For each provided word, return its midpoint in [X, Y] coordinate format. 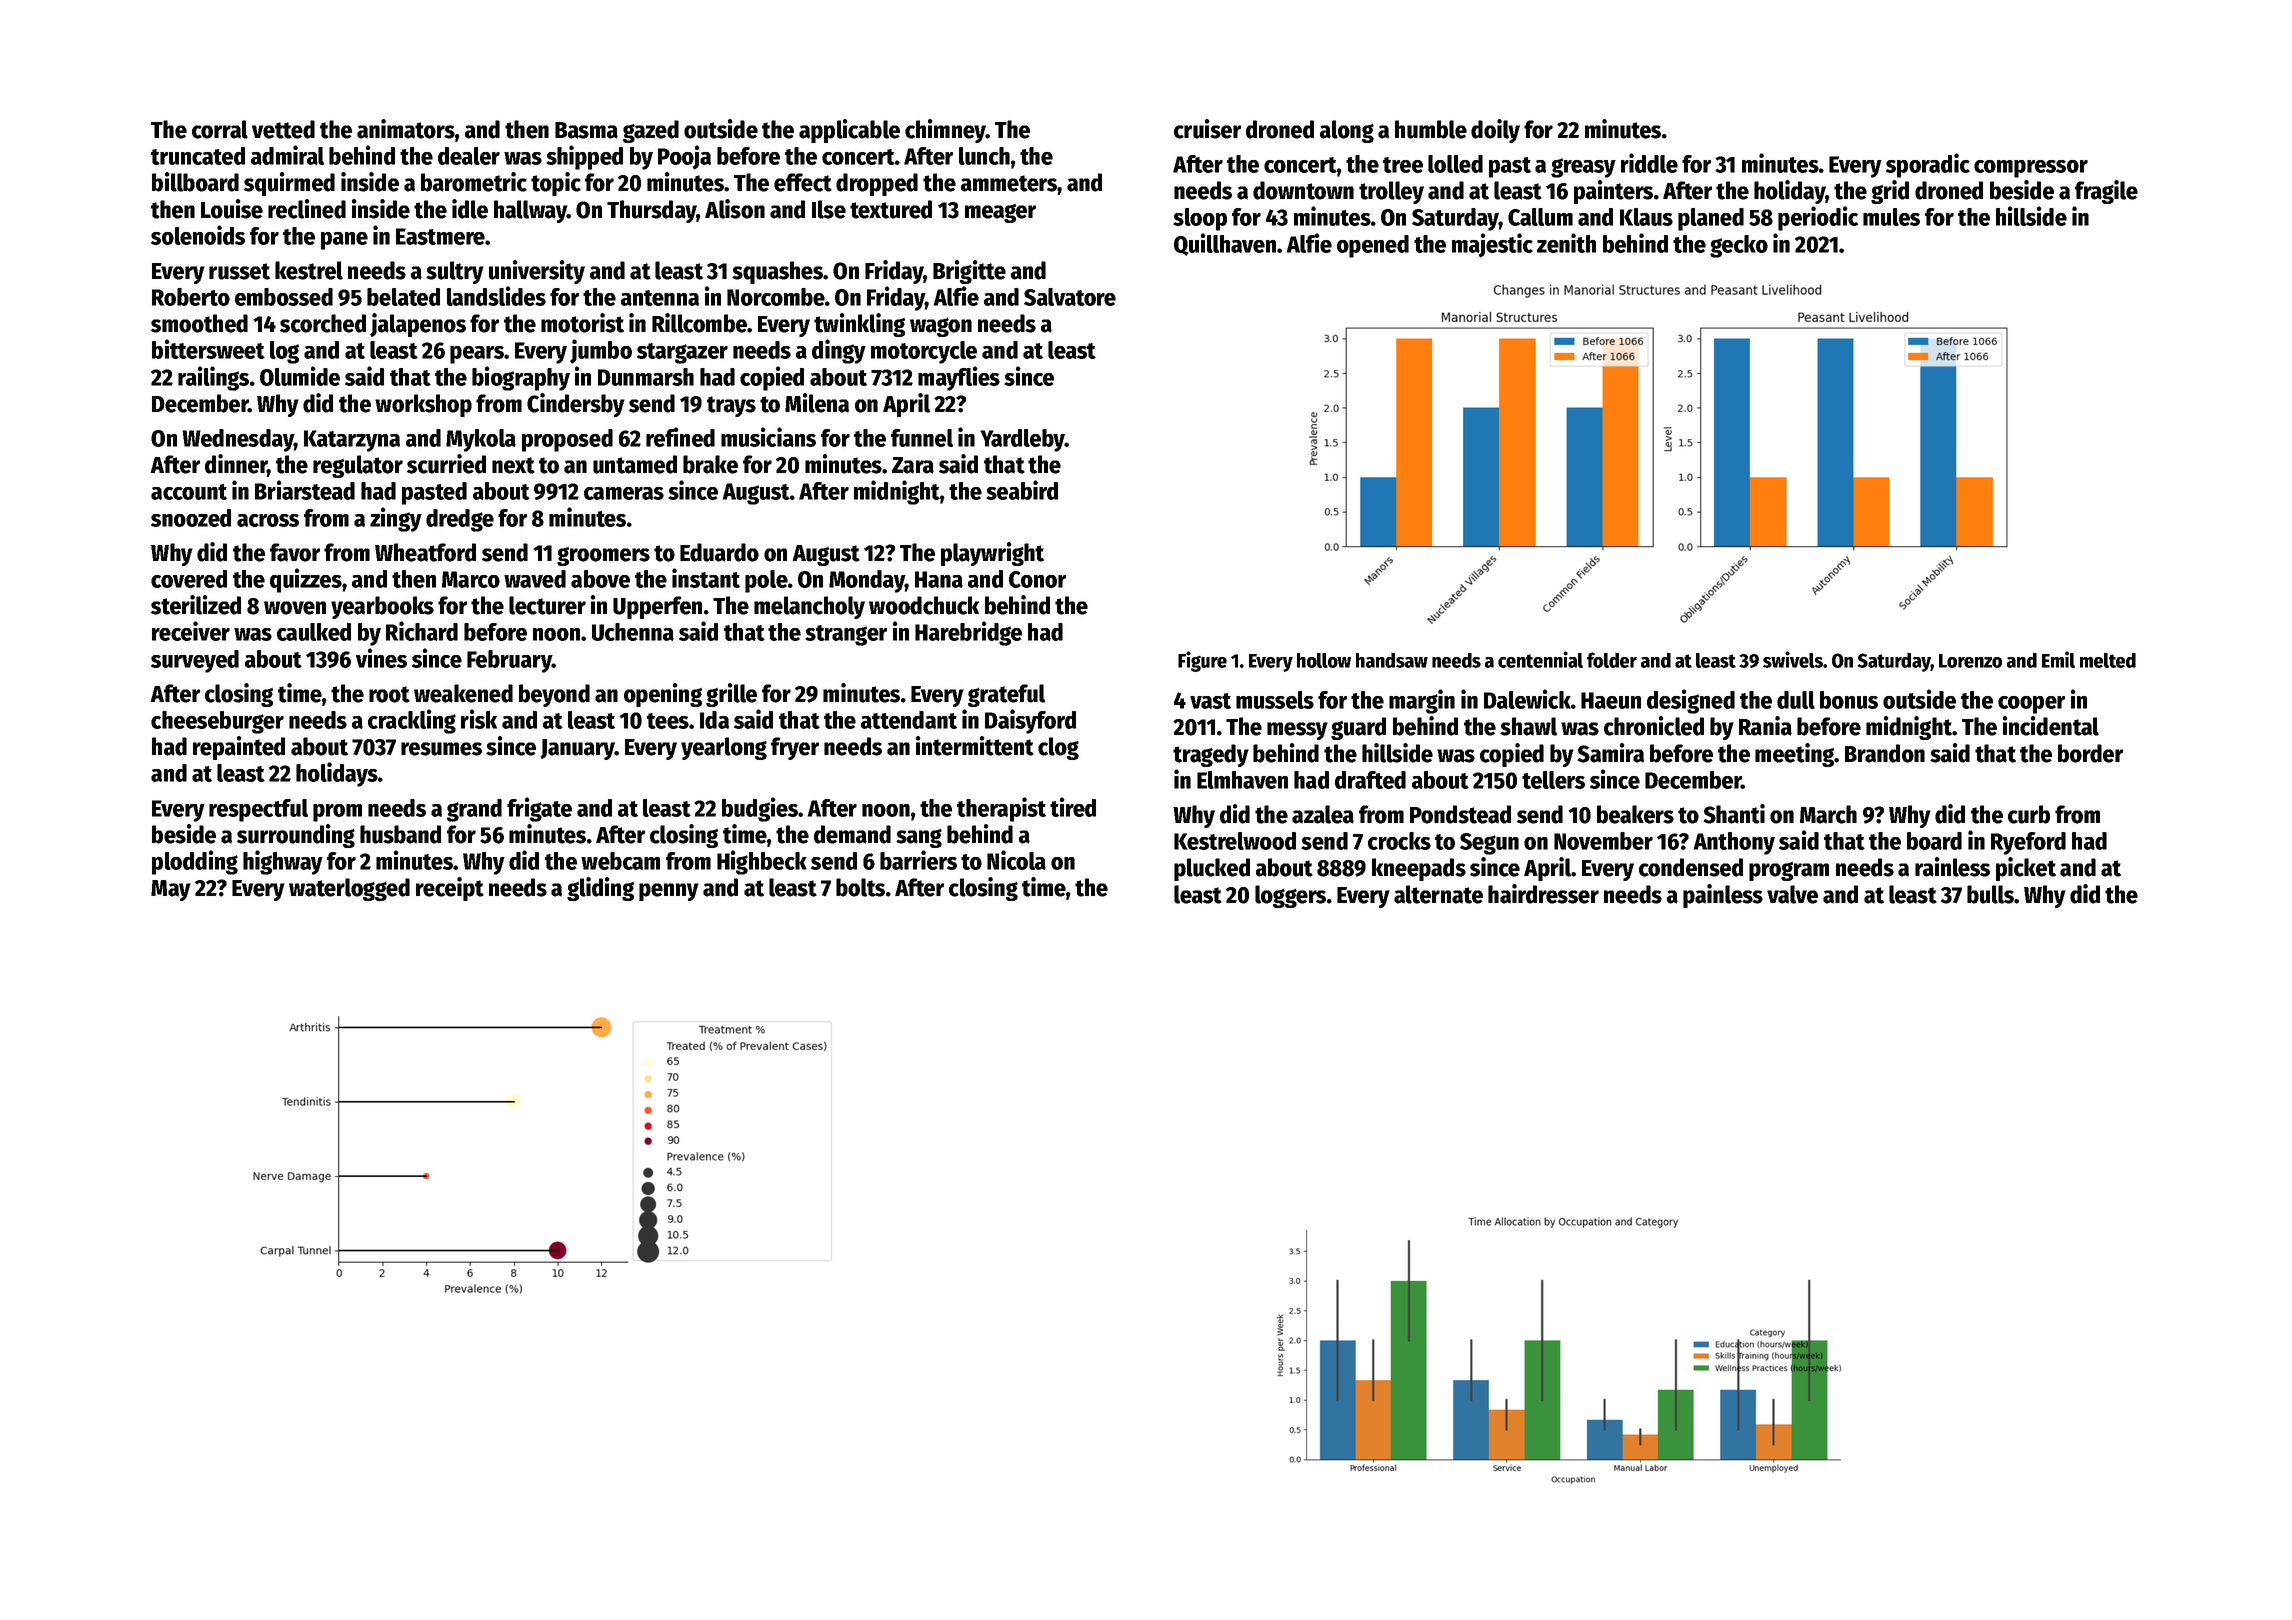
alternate [1438, 894]
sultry [455, 272]
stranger [846, 635]
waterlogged [349, 889]
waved [535, 579]
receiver [191, 631]
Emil [2058, 659]
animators [406, 129]
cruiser [1207, 129]
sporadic [1928, 165]
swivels [1793, 659]
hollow [1324, 660]
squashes [778, 272]
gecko [1739, 246]
